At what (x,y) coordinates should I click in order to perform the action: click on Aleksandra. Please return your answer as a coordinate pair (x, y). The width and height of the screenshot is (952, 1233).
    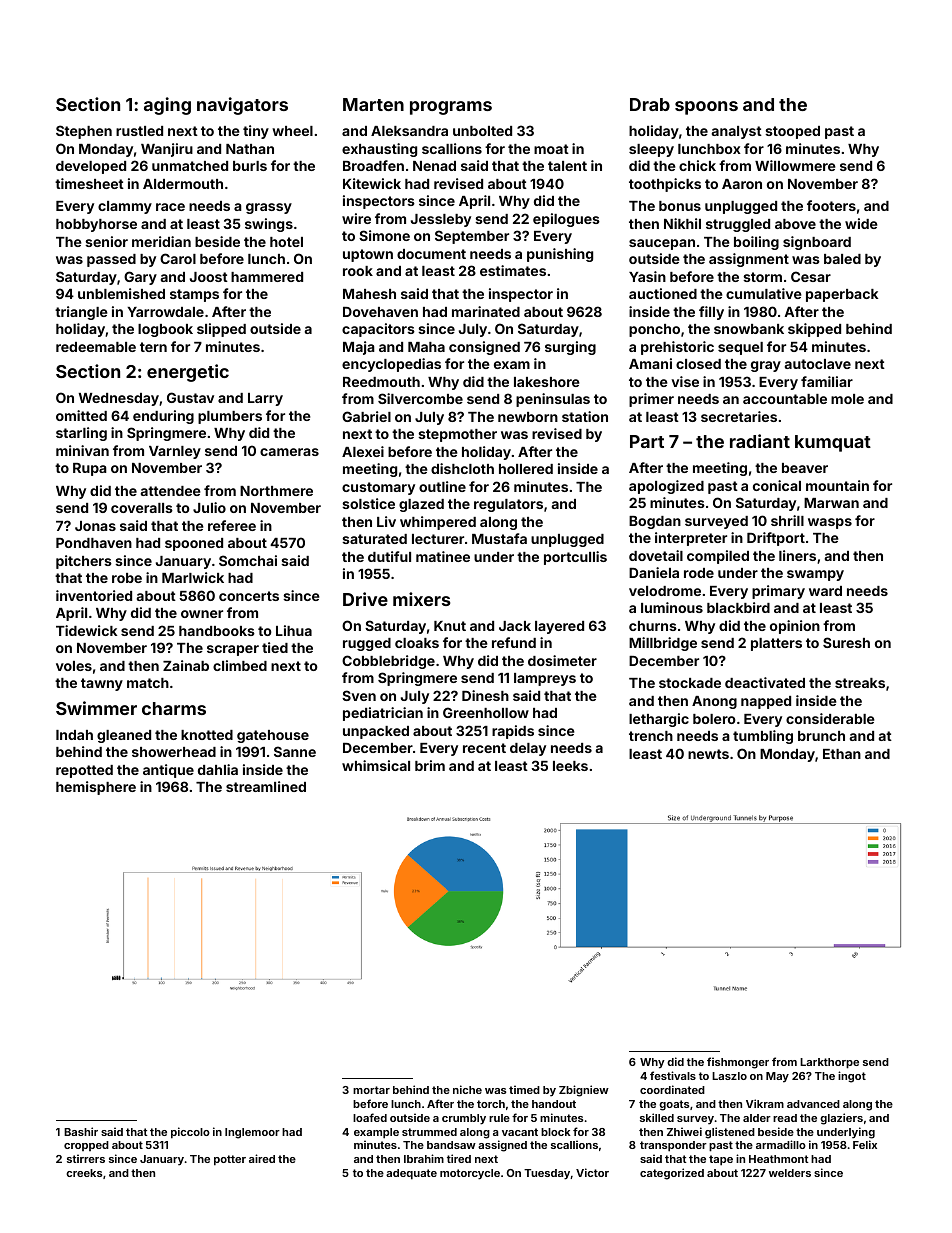
    Looking at the image, I should click on (409, 131).
